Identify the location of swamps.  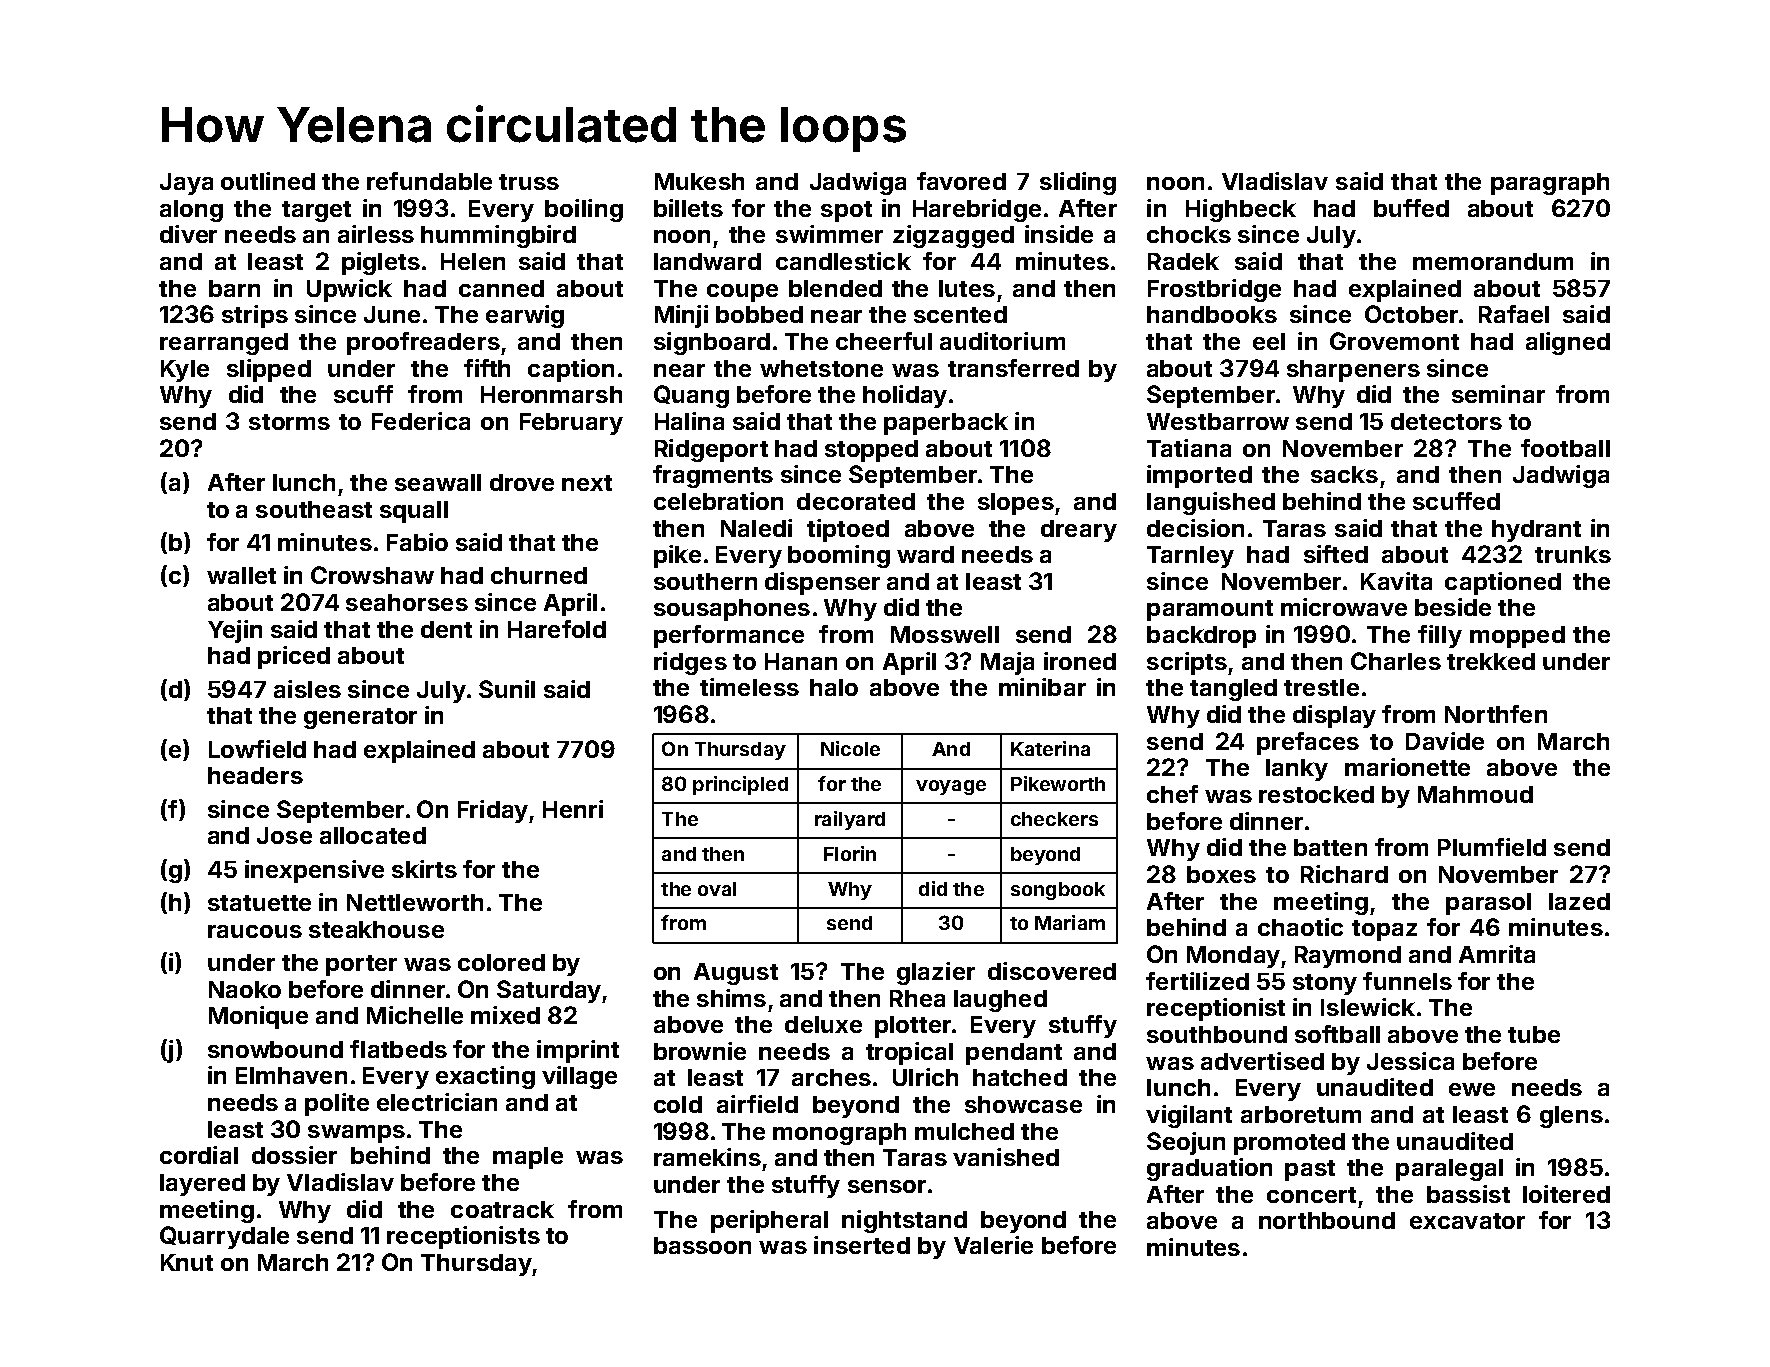
(356, 1134).
